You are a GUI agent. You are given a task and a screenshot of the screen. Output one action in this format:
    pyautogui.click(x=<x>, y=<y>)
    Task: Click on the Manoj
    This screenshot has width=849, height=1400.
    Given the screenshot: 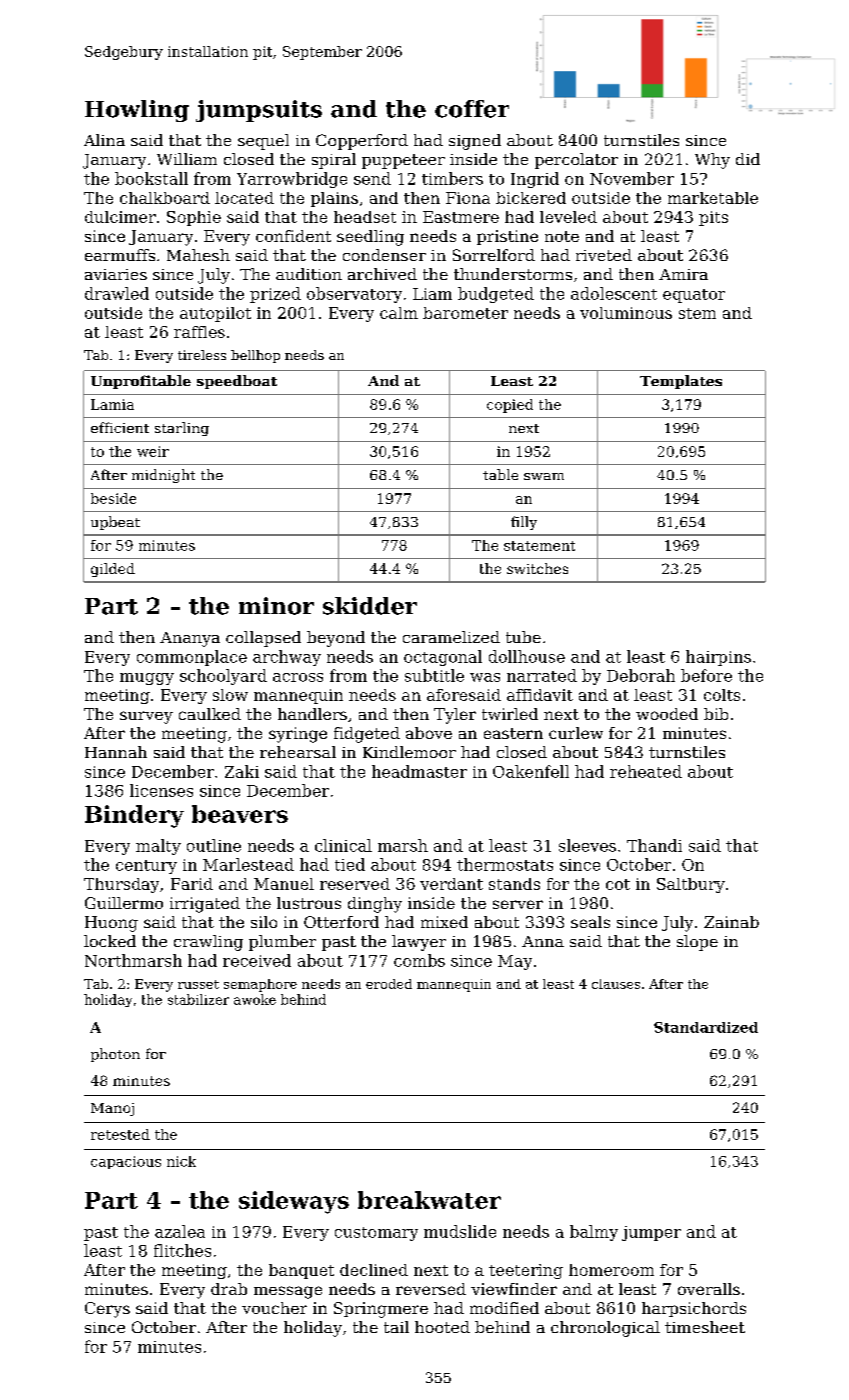 What is the action you would take?
    pyautogui.click(x=112, y=1109)
